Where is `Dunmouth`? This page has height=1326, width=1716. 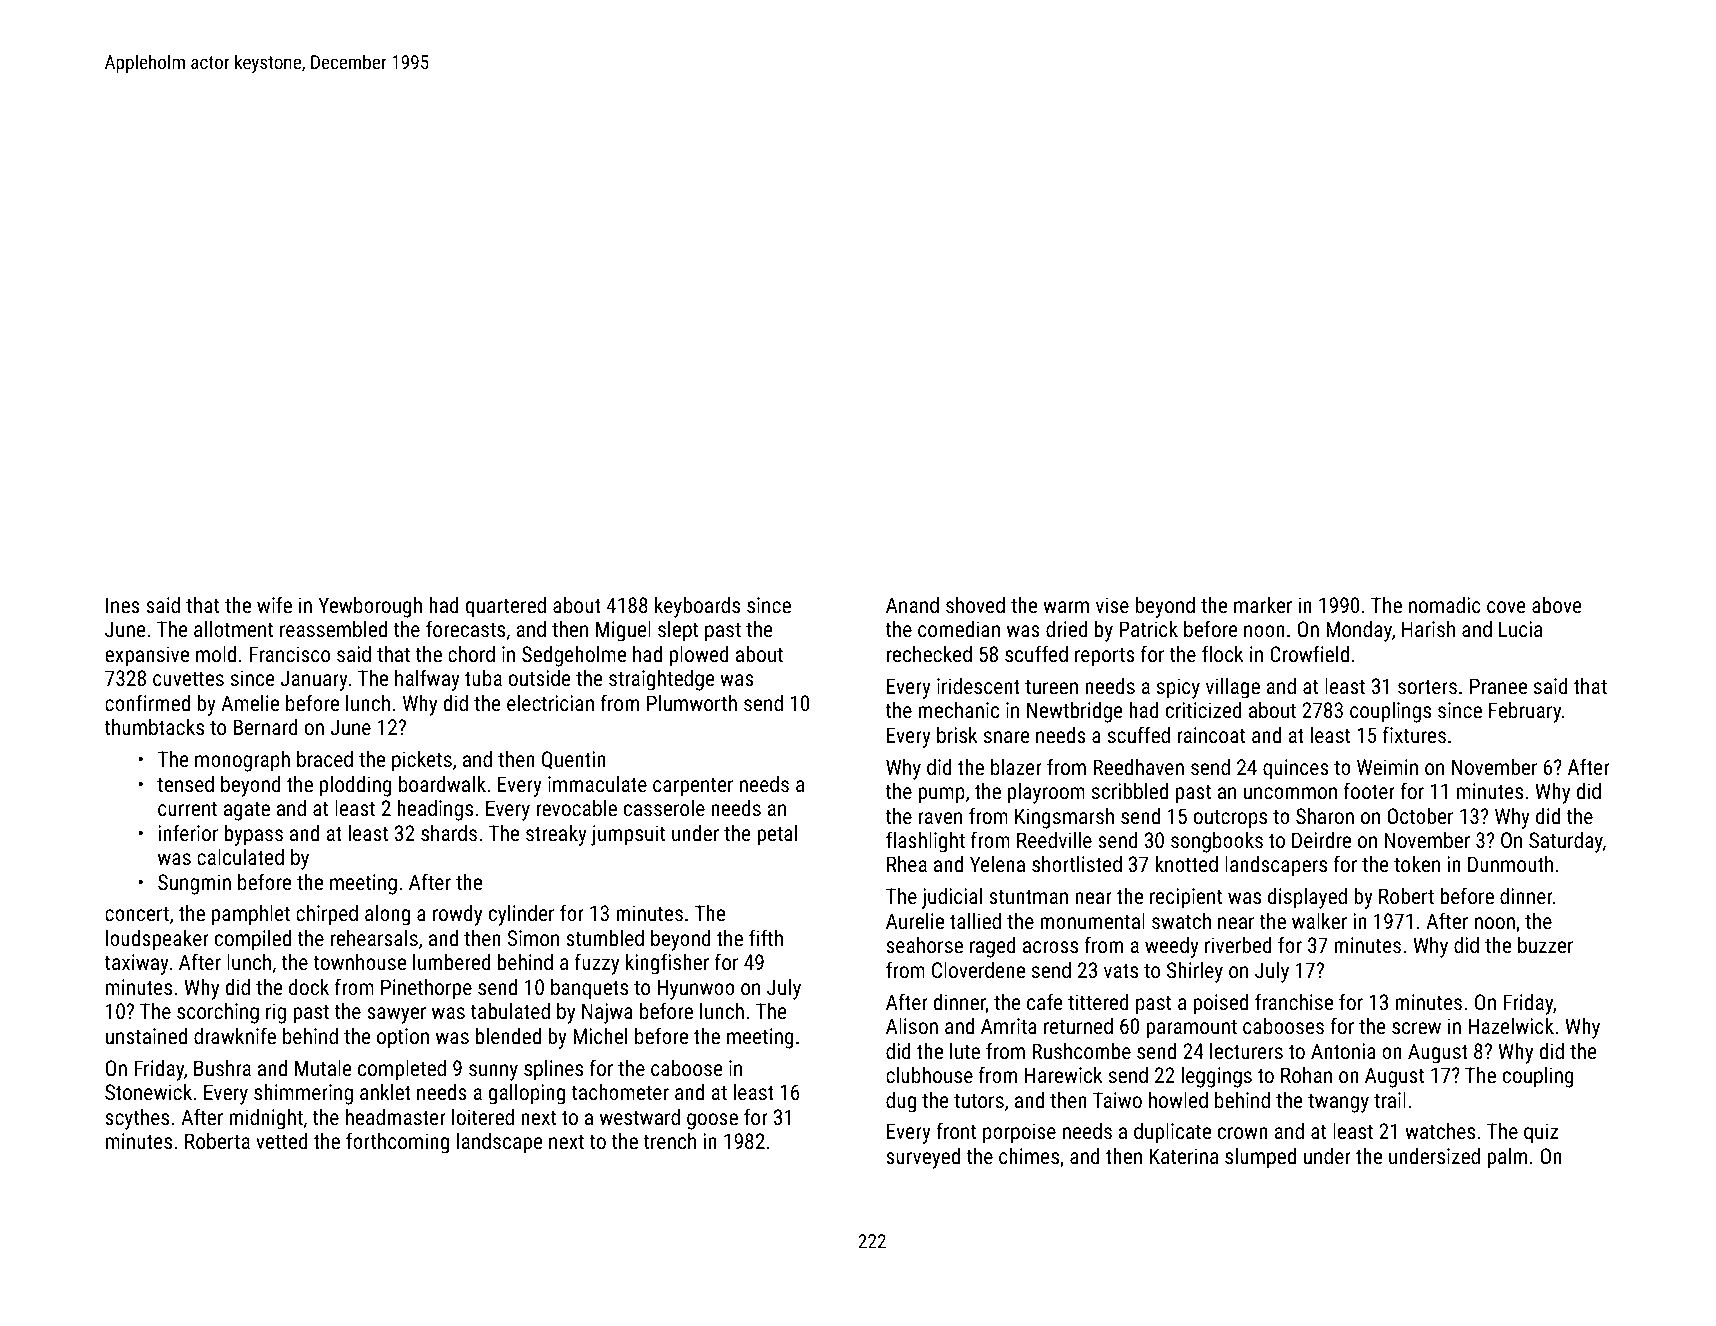
Dunmouth is located at coordinates (1510, 863).
